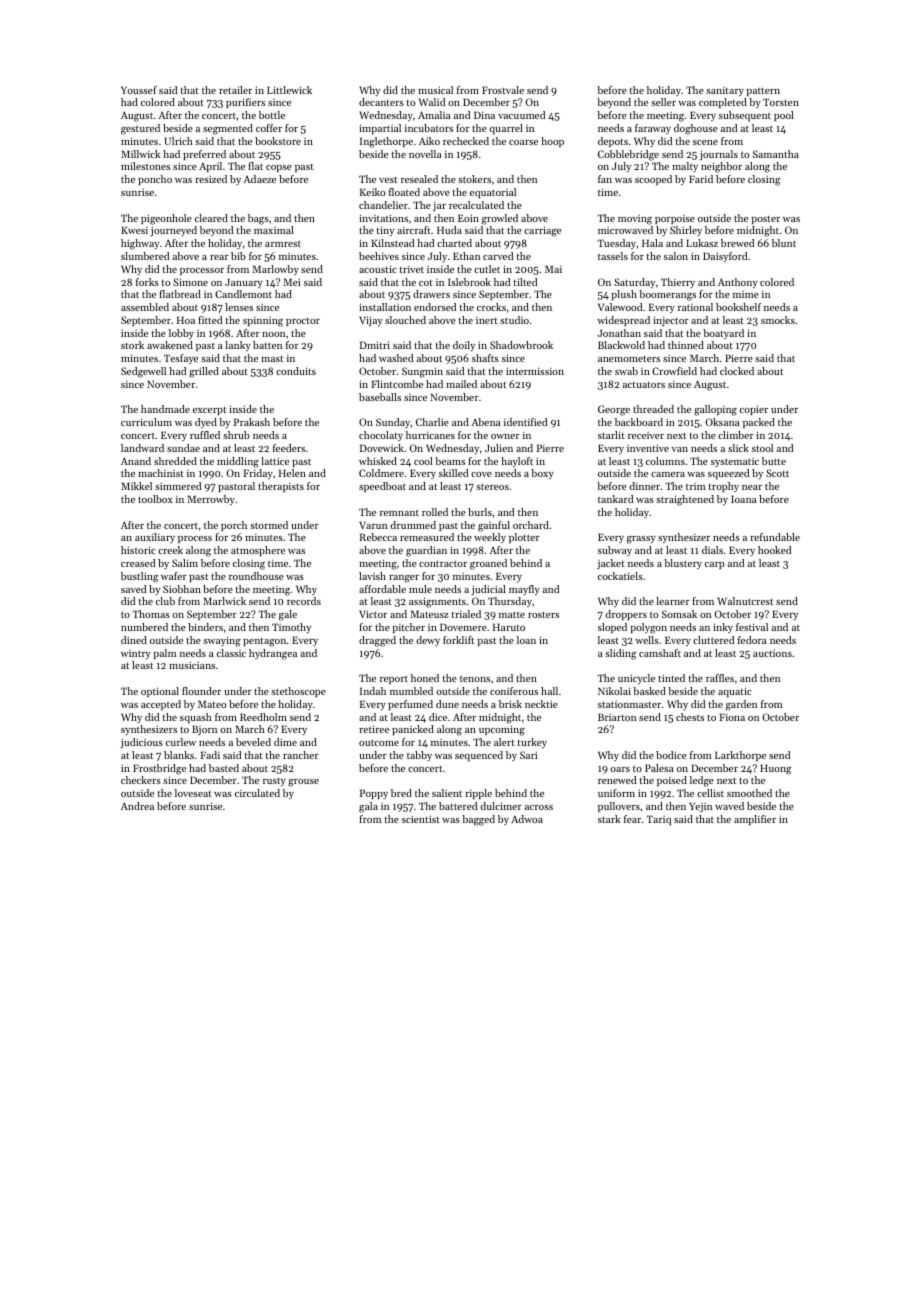 The width and height of the page is (924, 1308). Describe the element at coordinates (210, 320) in the page. I see `fitted` at that location.
